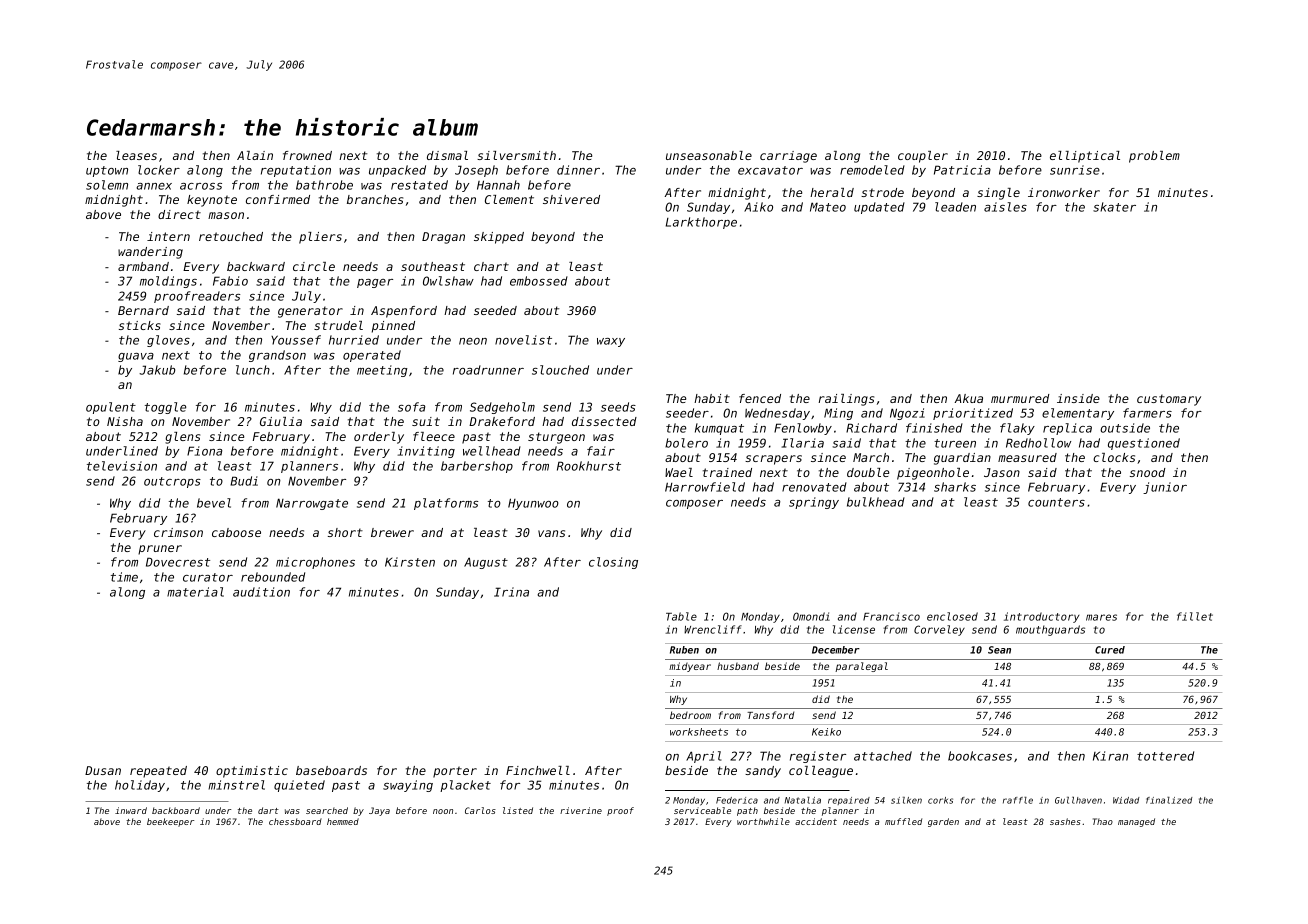 The height and width of the image is (924, 1308). I want to click on problem, so click(1154, 157).
